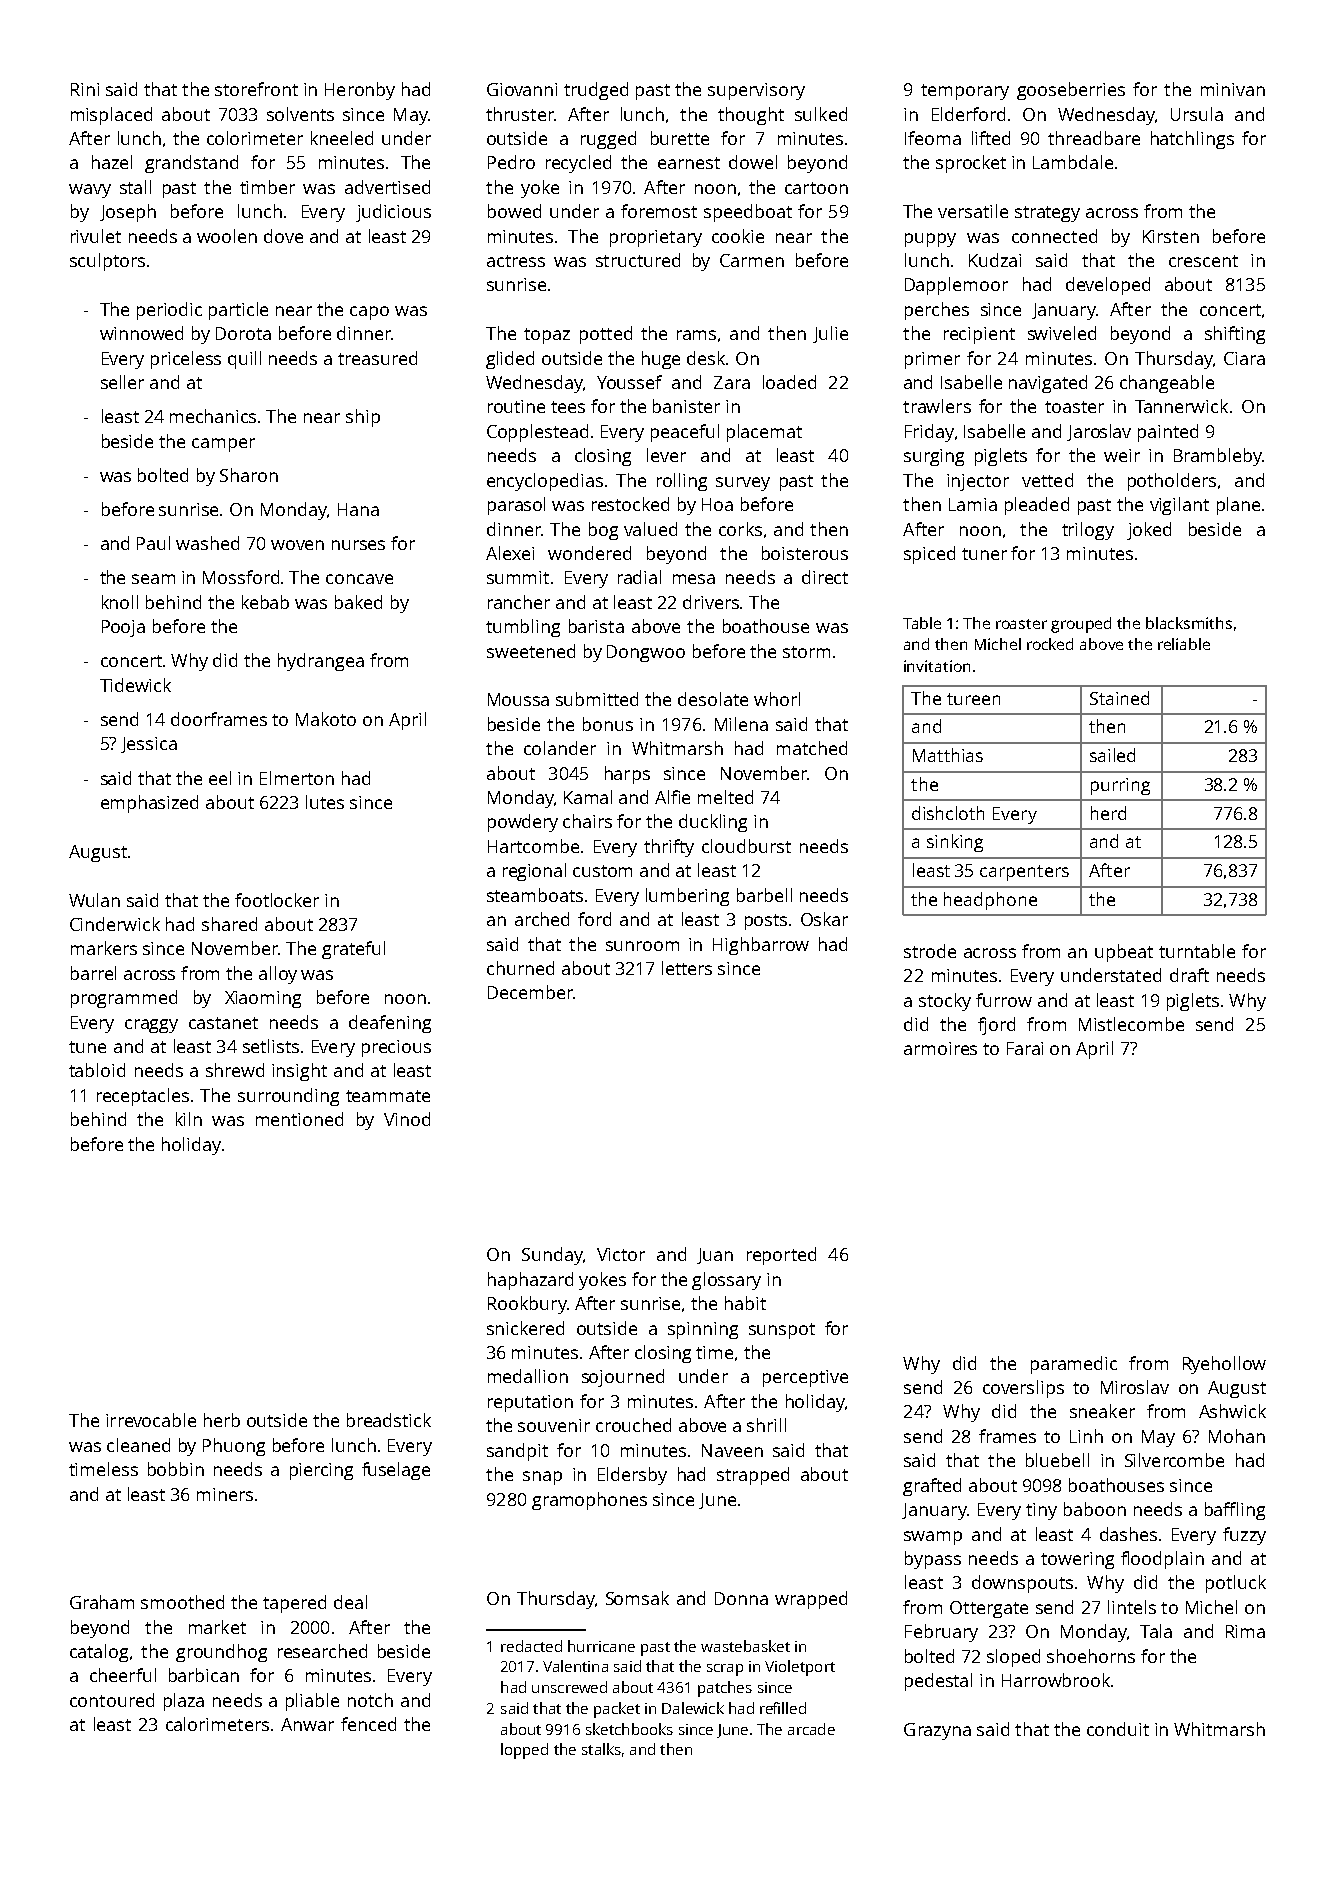  What do you see at coordinates (516, 261) in the screenshot?
I see `actress` at bounding box center [516, 261].
